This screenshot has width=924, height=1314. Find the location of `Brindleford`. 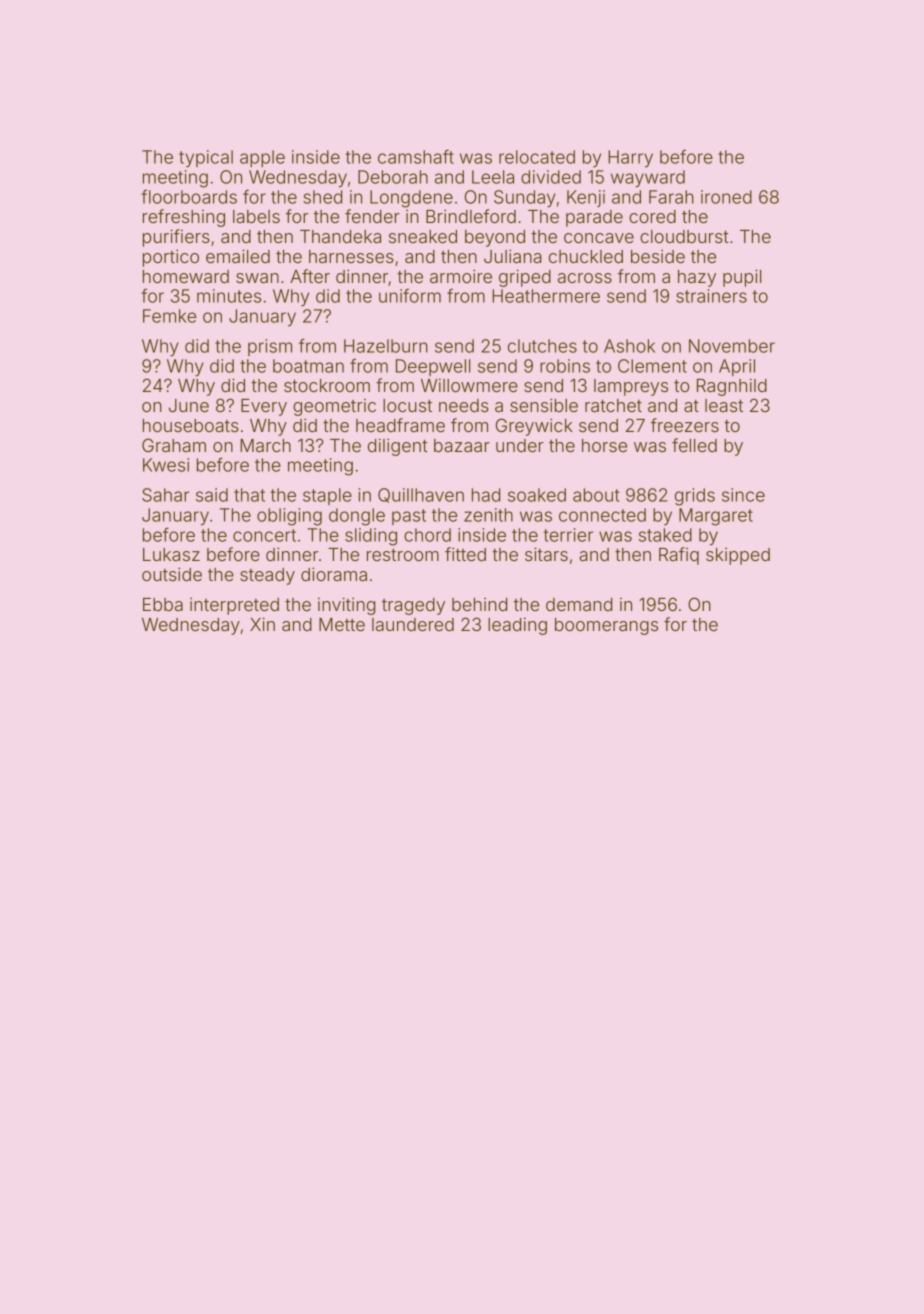

Brindleford is located at coordinates (471, 216).
